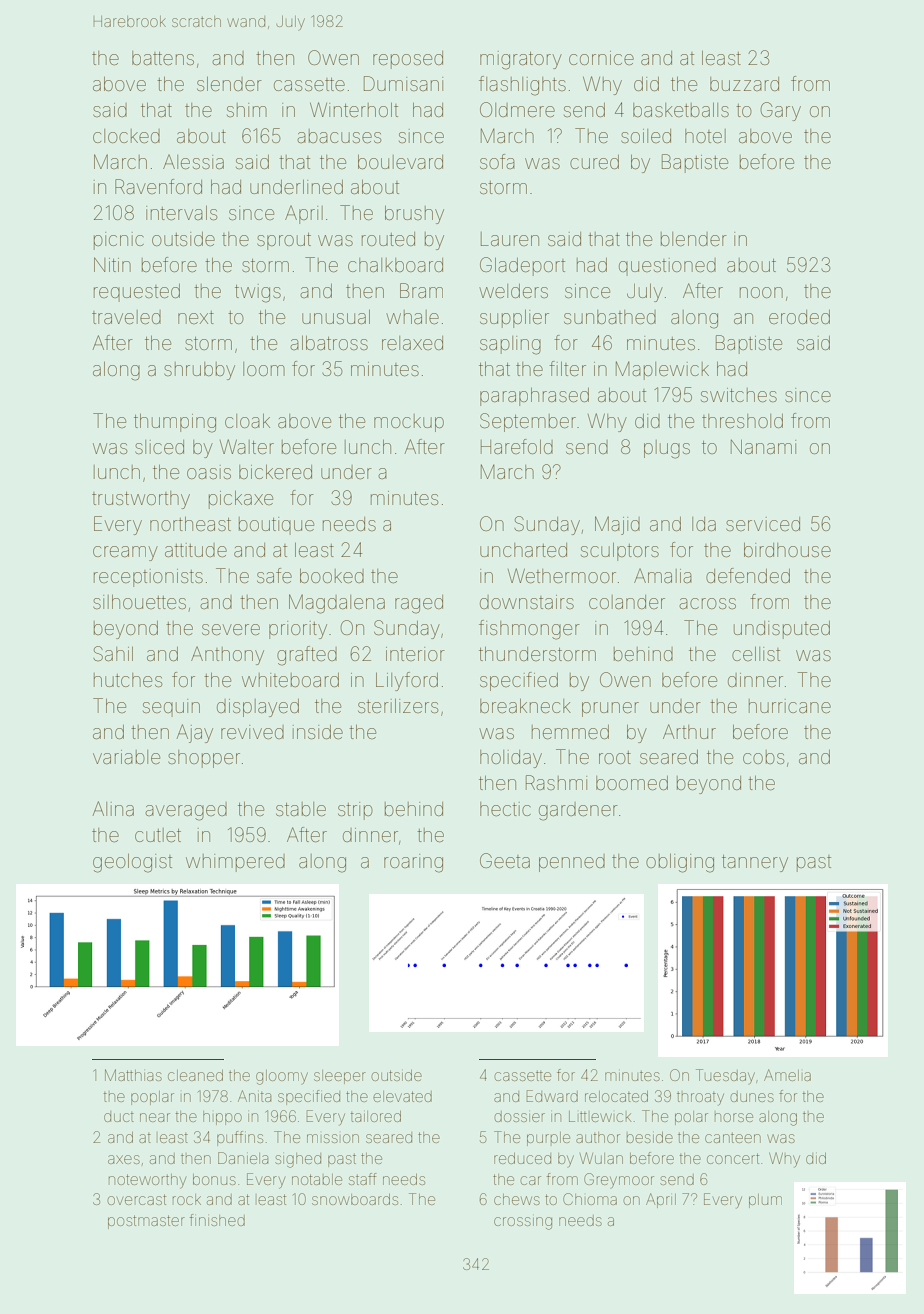 The width and height of the image is (924, 1314). I want to click on reposed, so click(408, 60).
